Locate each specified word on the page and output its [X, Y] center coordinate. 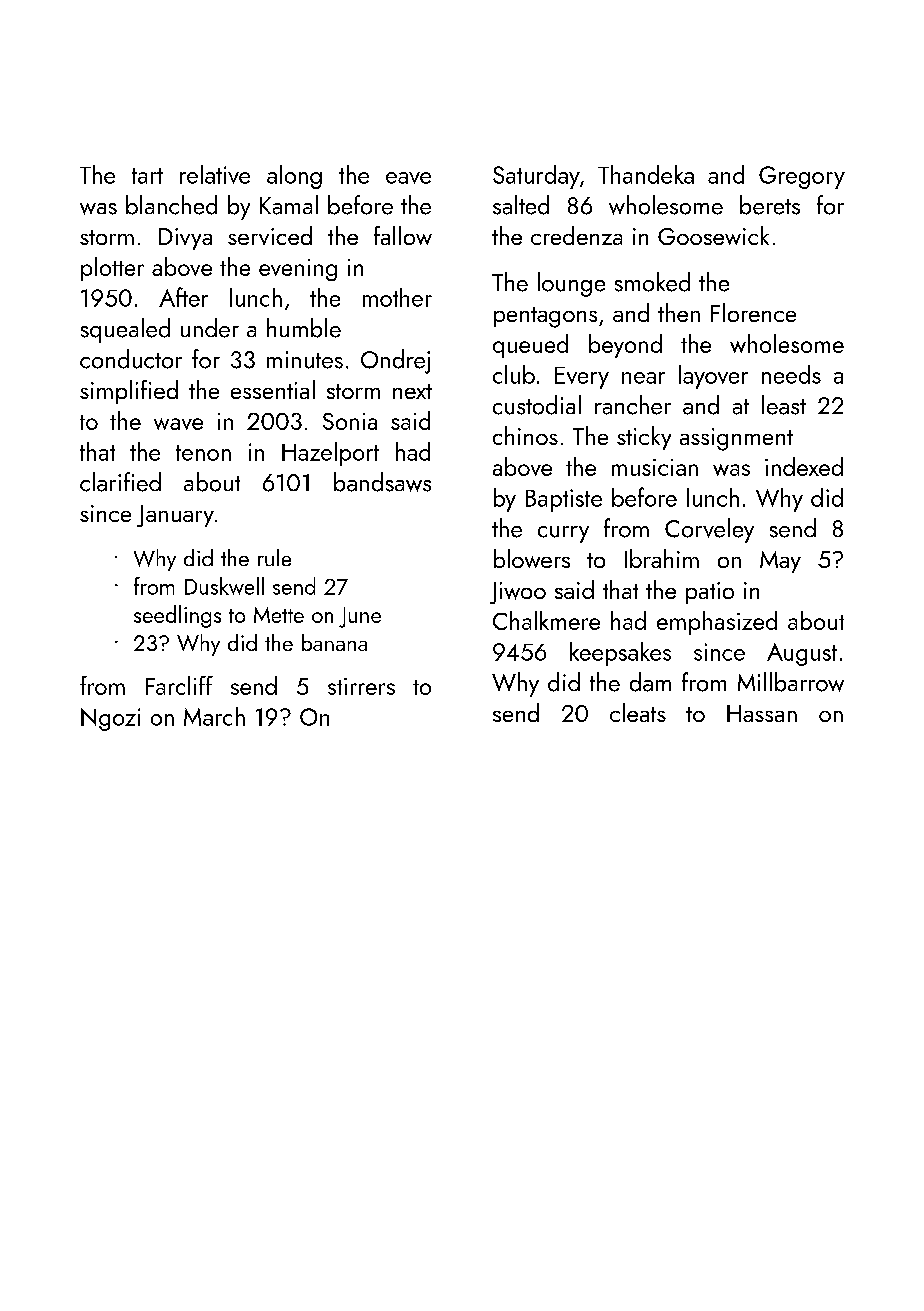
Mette [279, 615]
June [360, 617]
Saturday [536, 177]
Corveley [709, 530]
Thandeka [646, 174]
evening [298, 270]
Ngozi [110, 719]
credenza [576, 235]
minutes [305, 360]
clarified [120, 482]
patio [710, 593]
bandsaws [382, 482]
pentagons [545, 317]
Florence [753, 312]
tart [147, 176]
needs [791, 374]
